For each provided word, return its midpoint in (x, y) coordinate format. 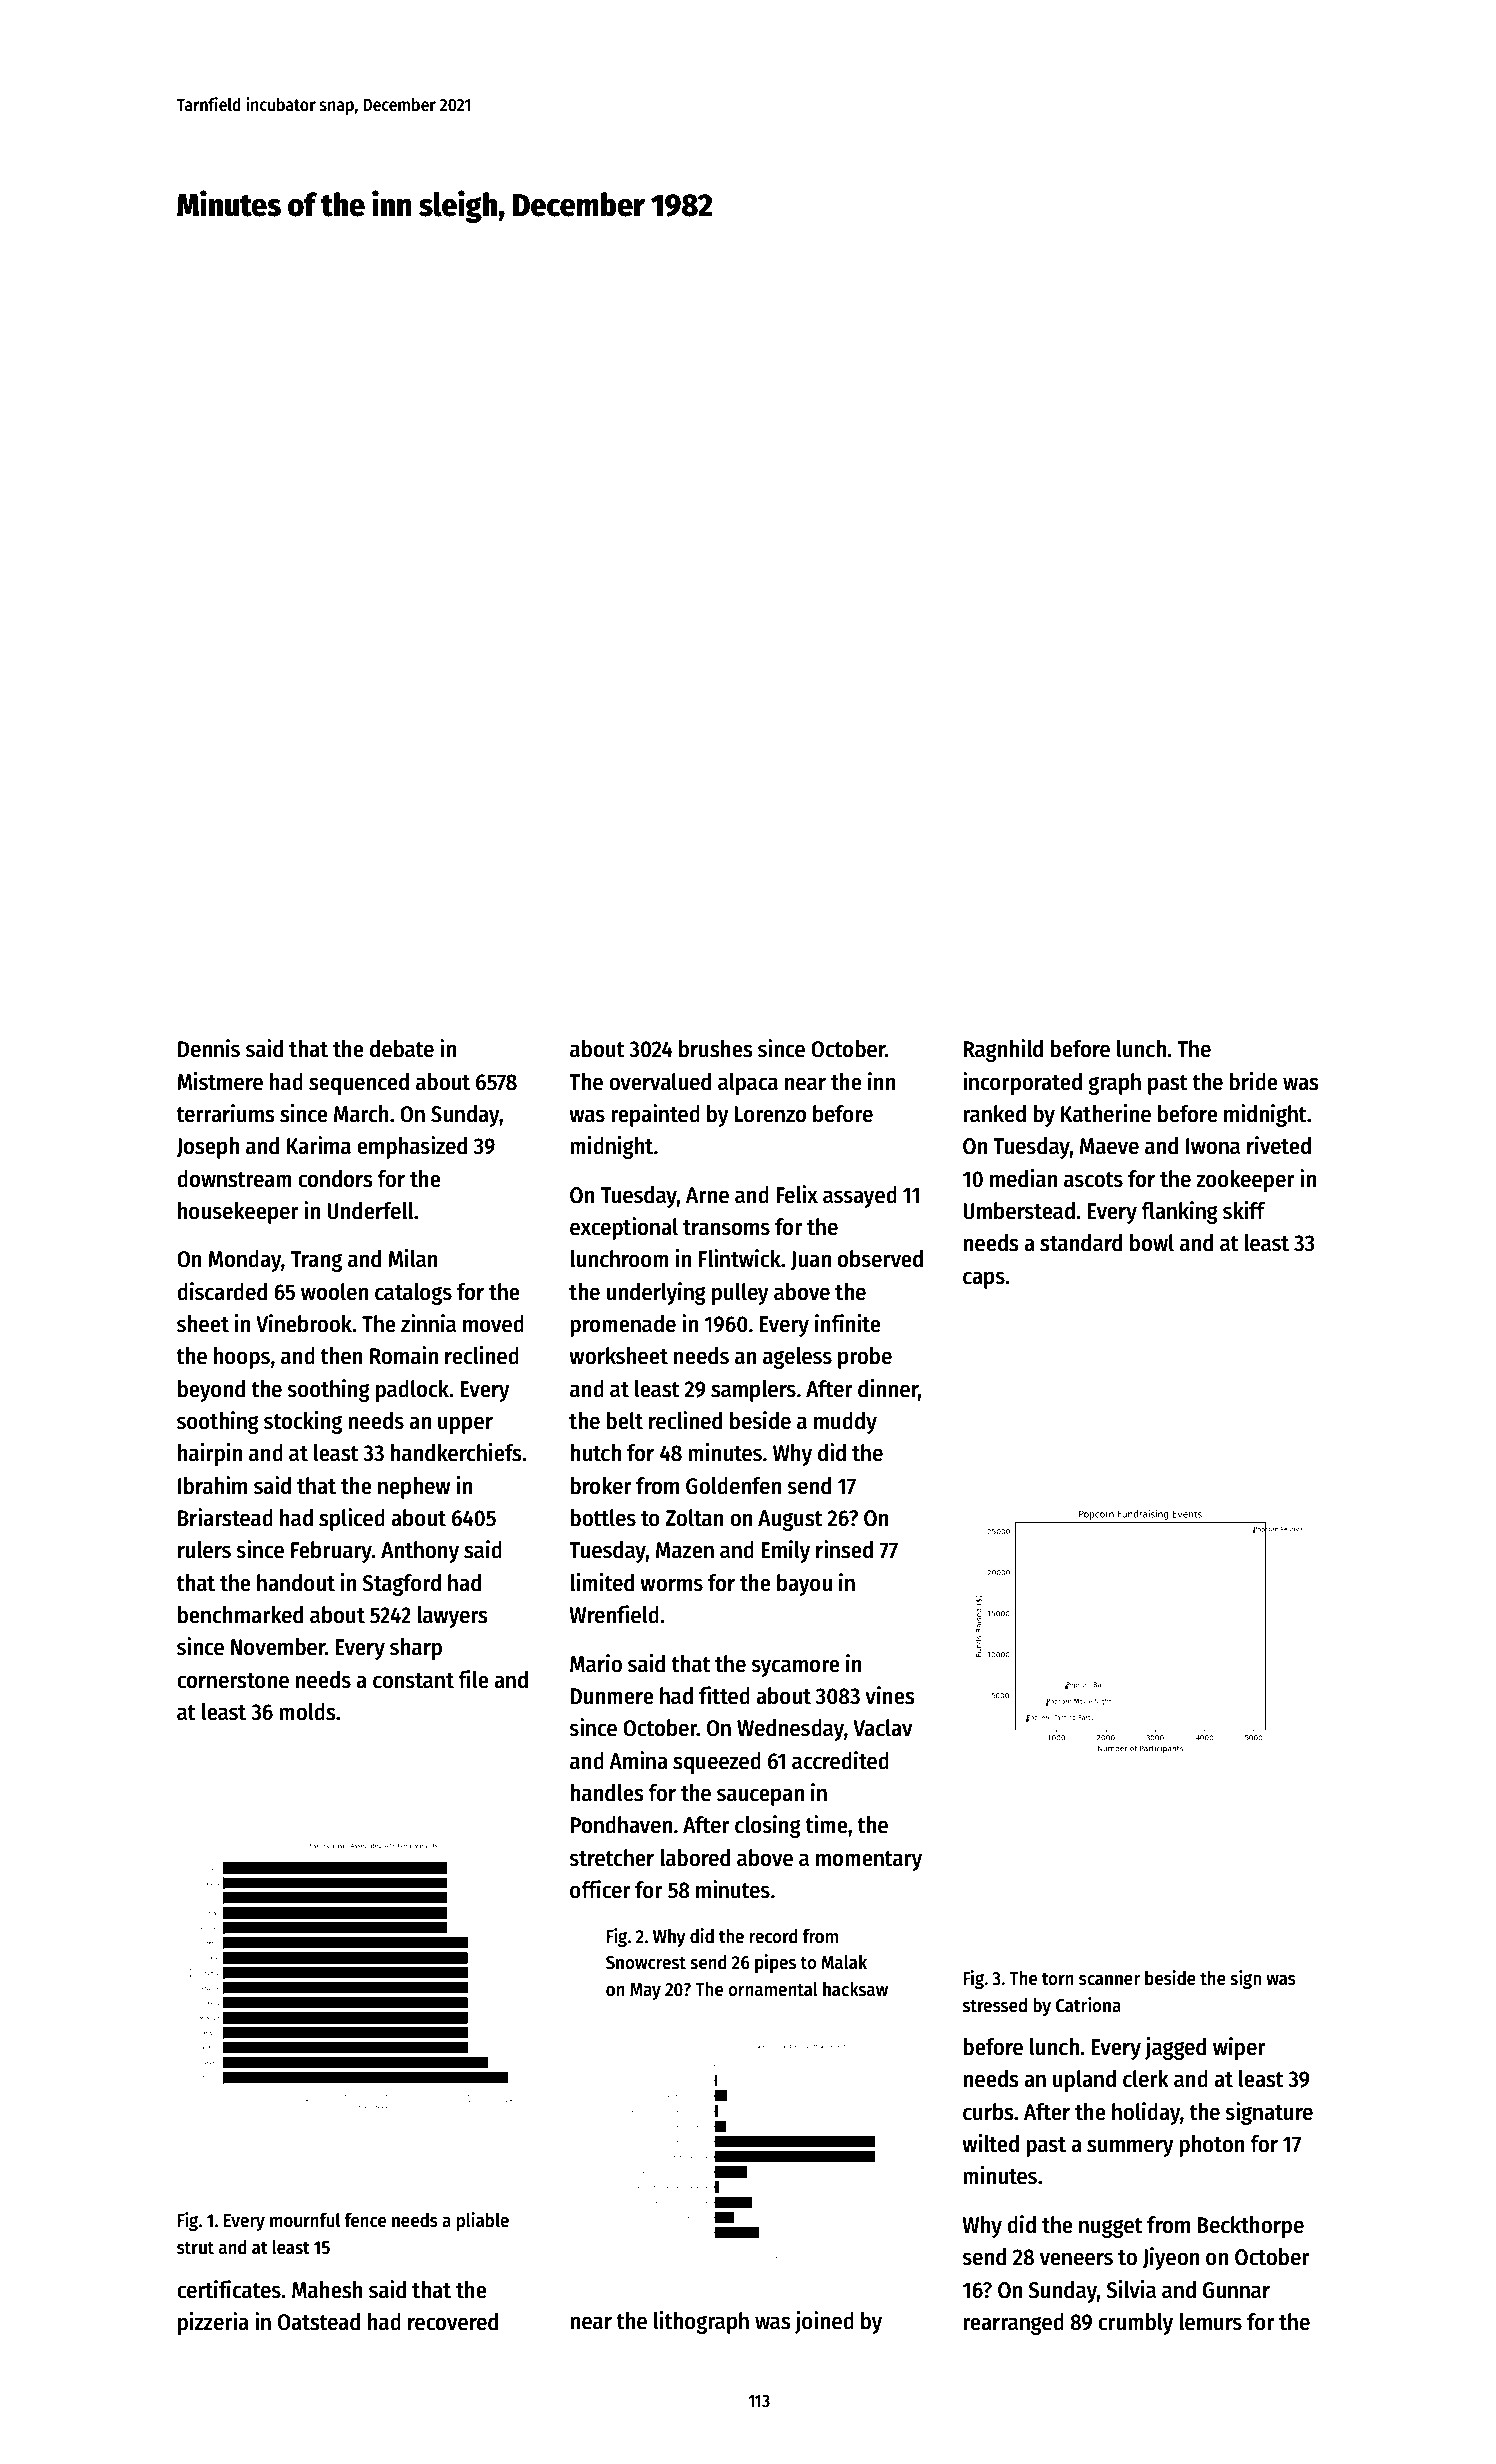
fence (365, 2220)
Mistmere (220, 1081)
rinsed (844, 1549)
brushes (716, 1049)
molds (307, 1712)
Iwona (1213, 1146)
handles (607, 1793)
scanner (1109, 1980)
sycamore (795, 1668)
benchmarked (240, 1615)
